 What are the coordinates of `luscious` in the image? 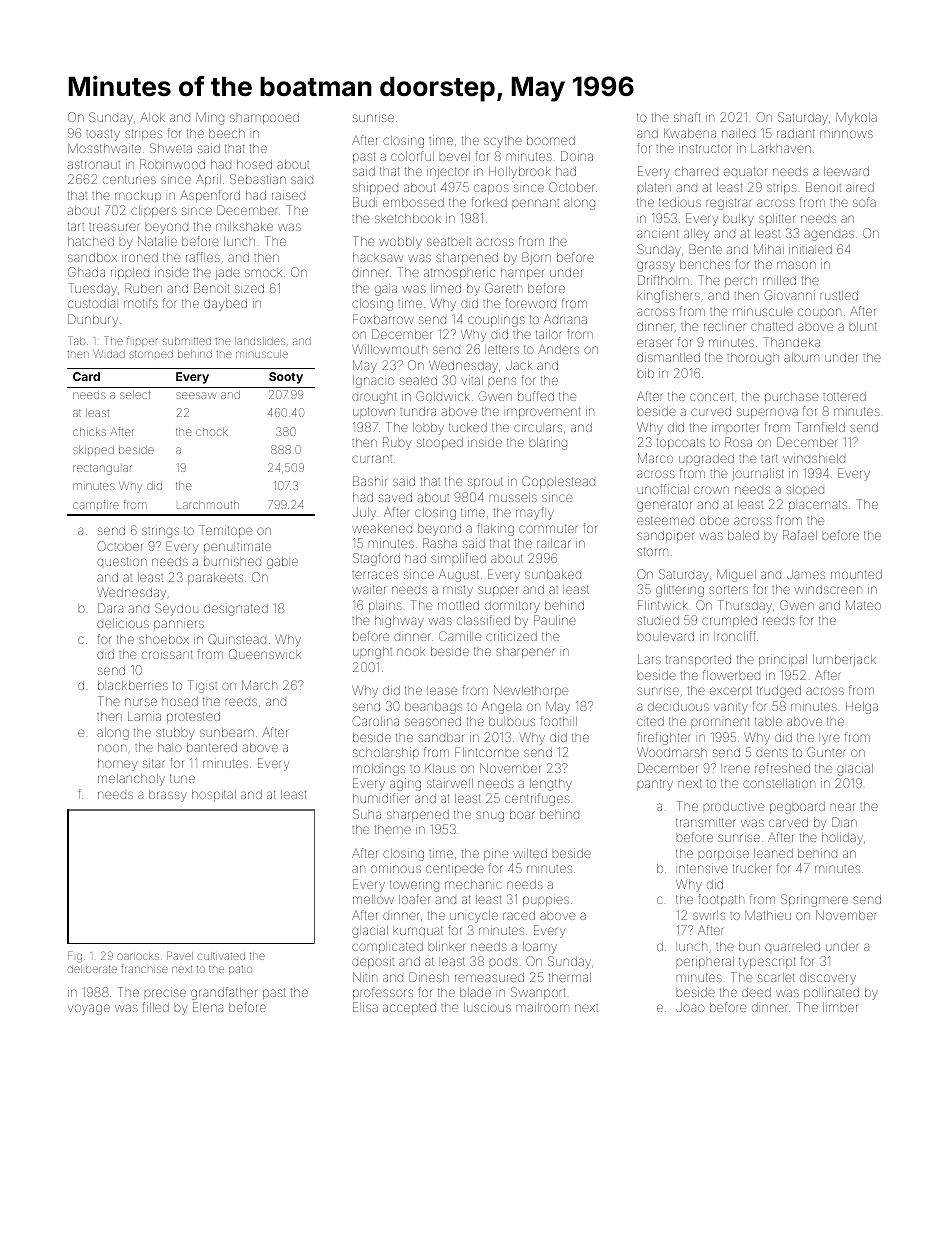 It's located at (487, 1007).
